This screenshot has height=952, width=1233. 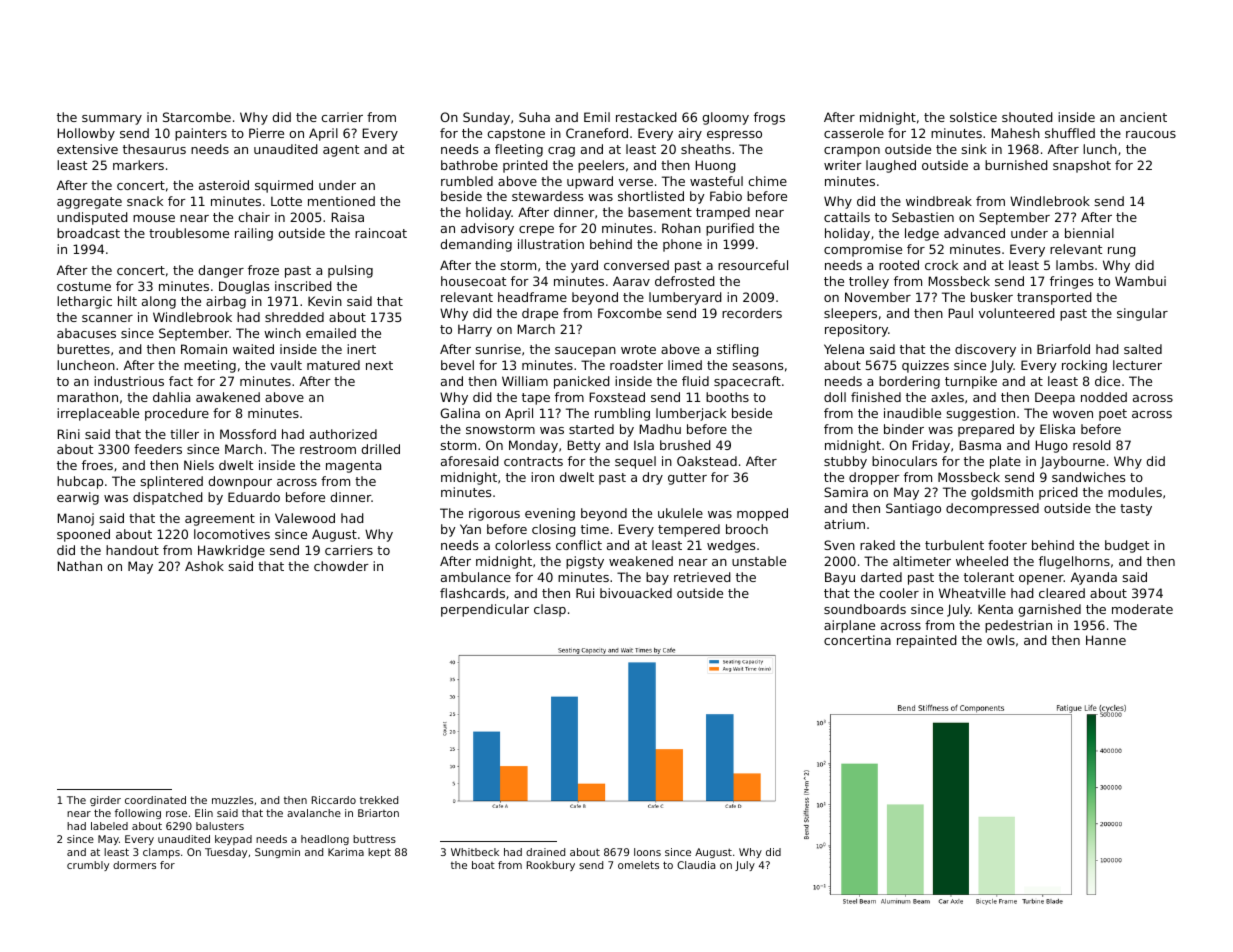 What do you see at coordinates (86, 134) in the screenshot?
I see `Hollowby` at bounding box center [86, 134].
